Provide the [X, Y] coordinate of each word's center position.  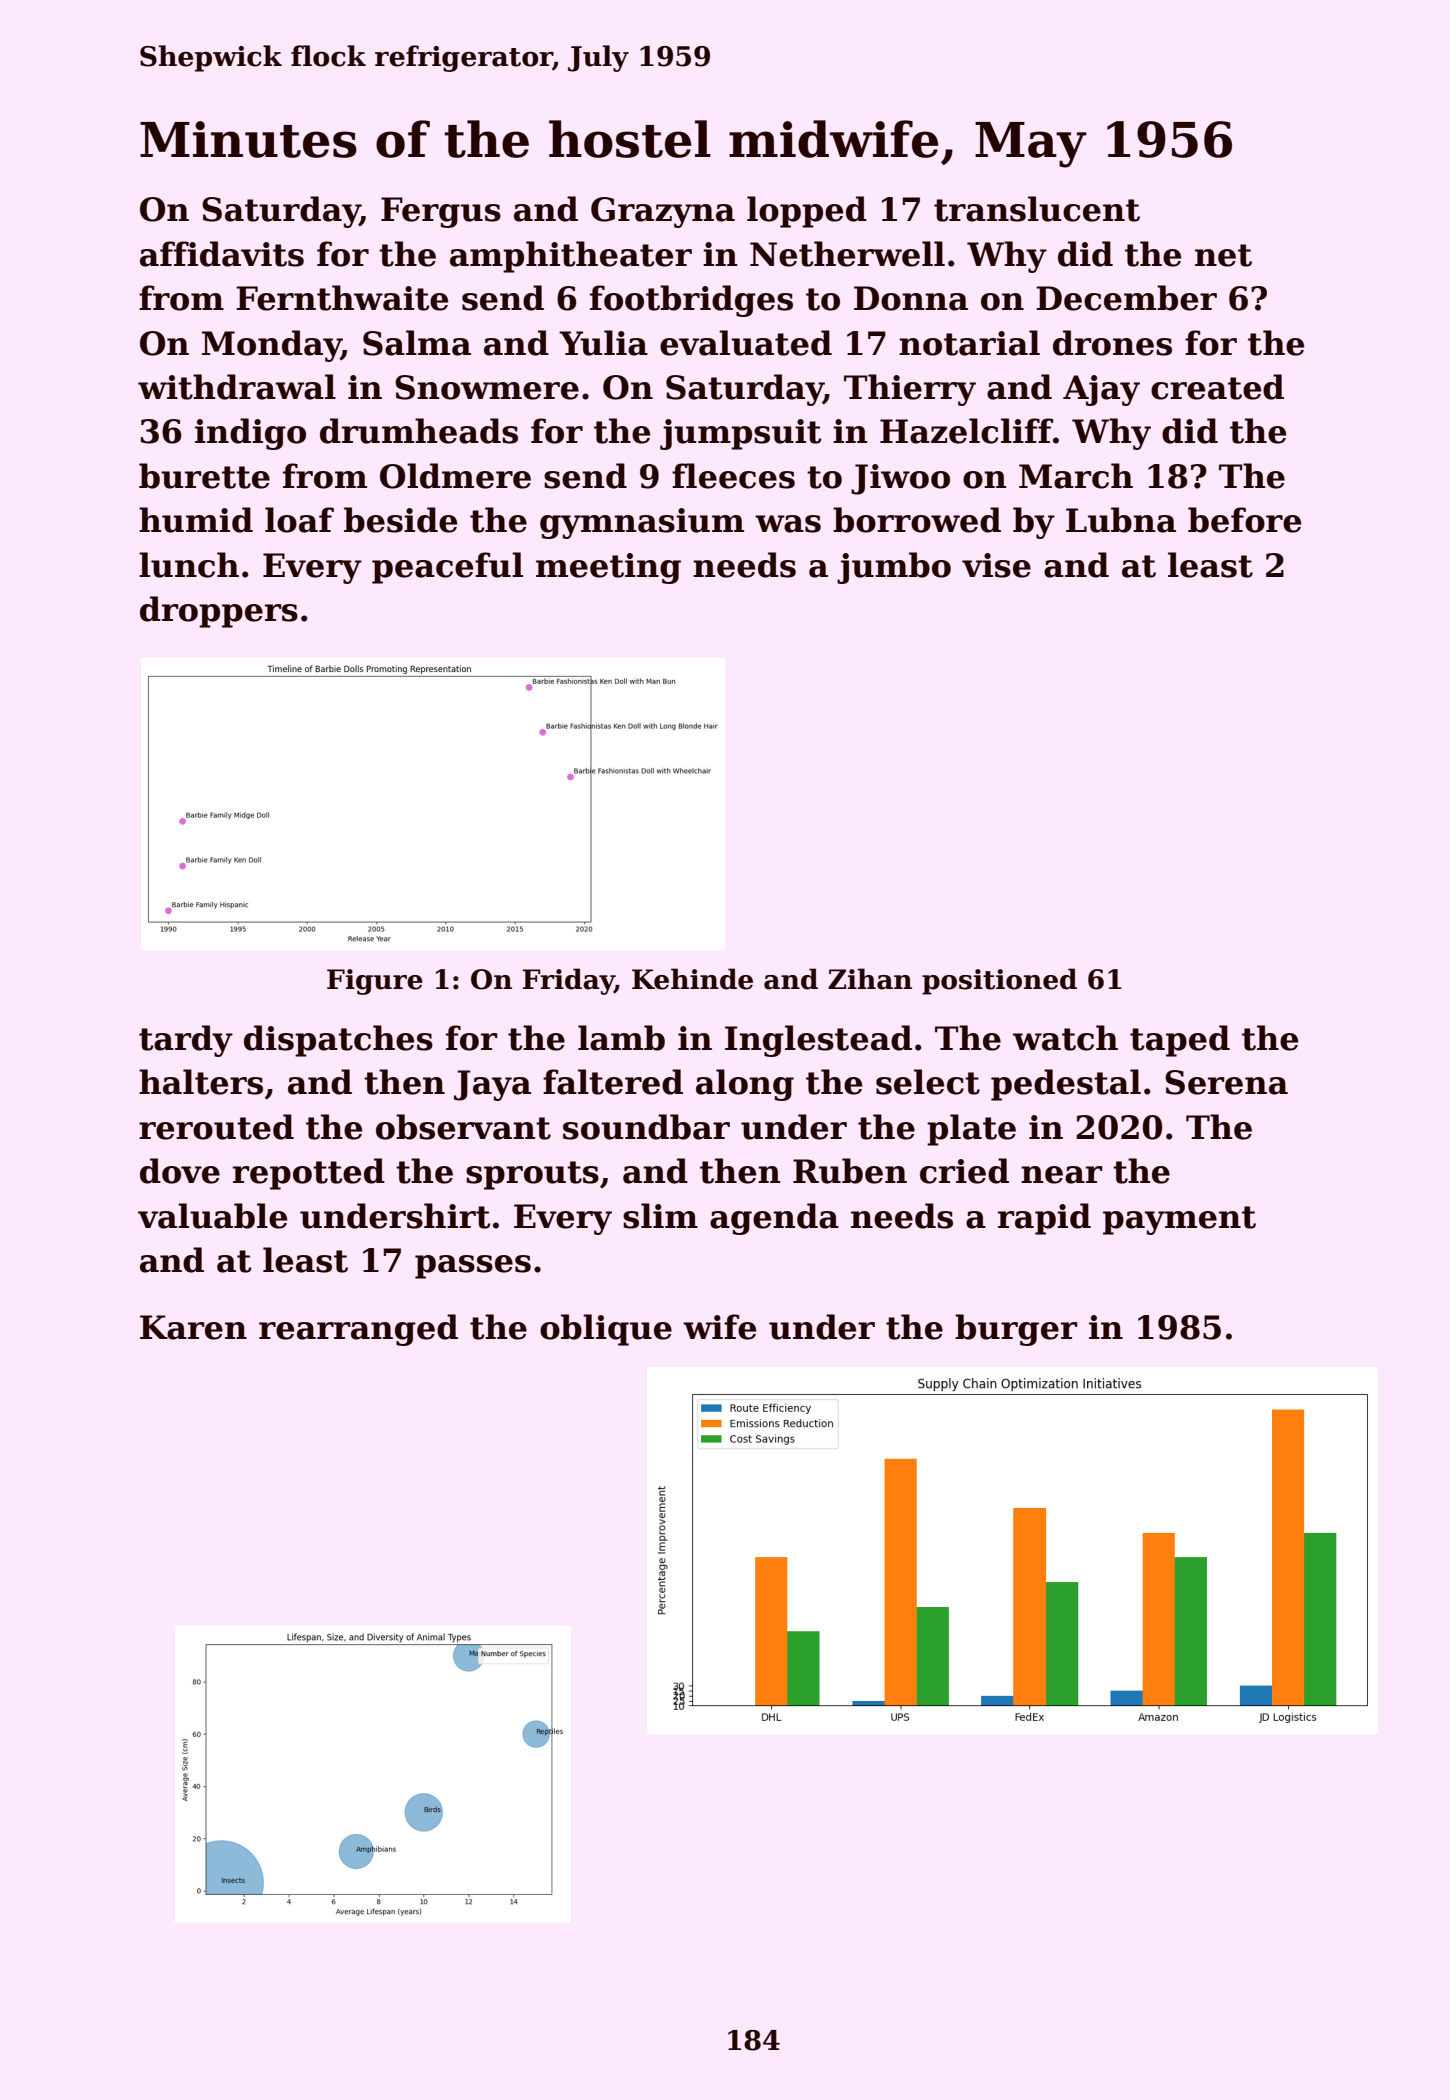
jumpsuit [741, 434]
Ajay [1101, 390]
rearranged [358, 1330]
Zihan [870, 979]
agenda [774, 1219]
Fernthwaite [342, 298]
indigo [250, 434]
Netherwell [847, 254]
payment [1179, 1220]
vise [996, 565]
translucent [1037, 209]
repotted [309, 1174]
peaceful [447, 568]
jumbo [894, 568]
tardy [186, 1041]
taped [1180, 1041]
